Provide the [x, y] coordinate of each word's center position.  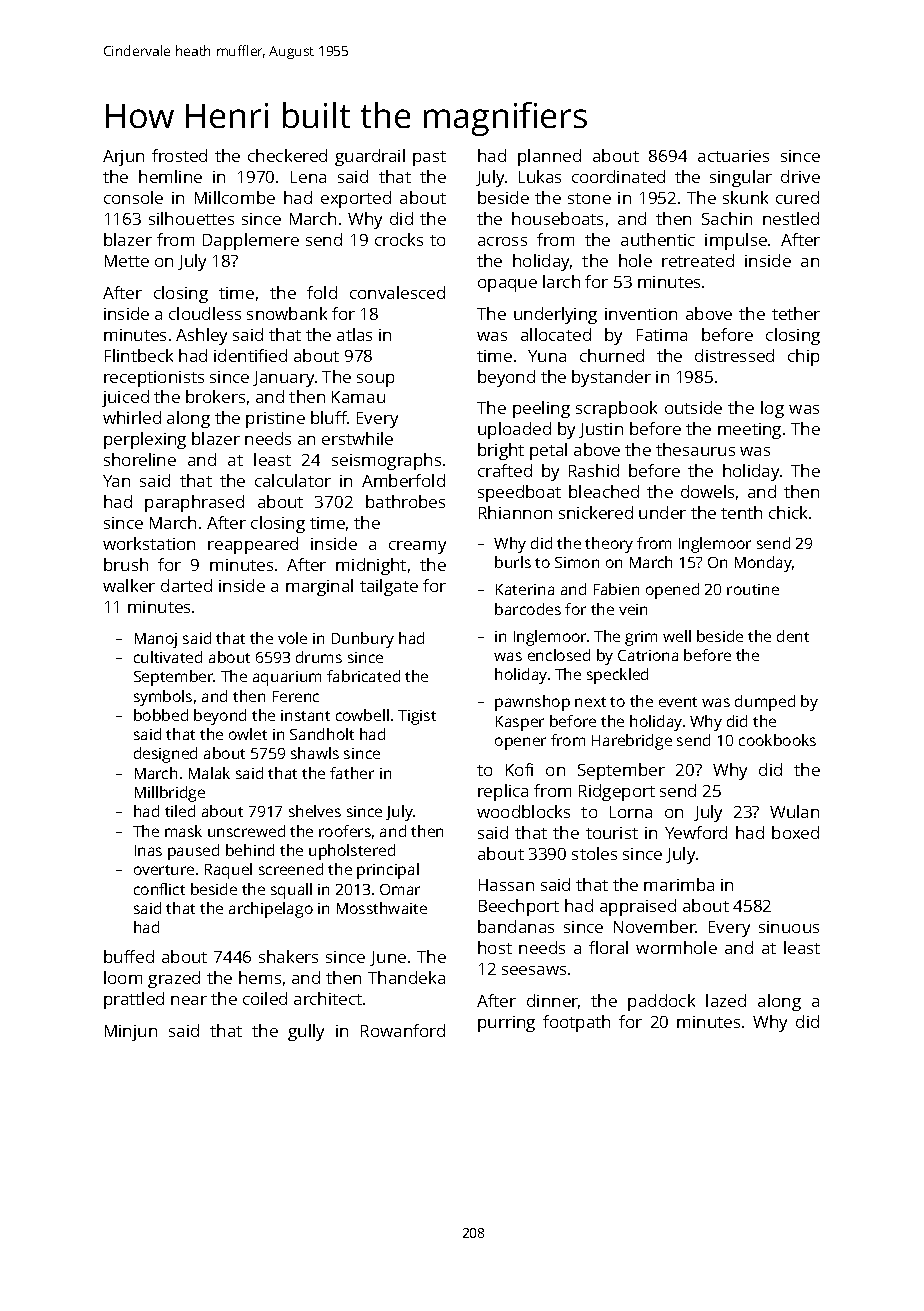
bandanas [516, 926]
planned [549, 157]
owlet [248, 734]
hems [260, 977]
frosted [179, 155]
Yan [116, 481]
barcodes [528, 609]
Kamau [358, 397]
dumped [765, 703]
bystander [611, 378]
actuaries [733, 156]
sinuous [789, 927]
